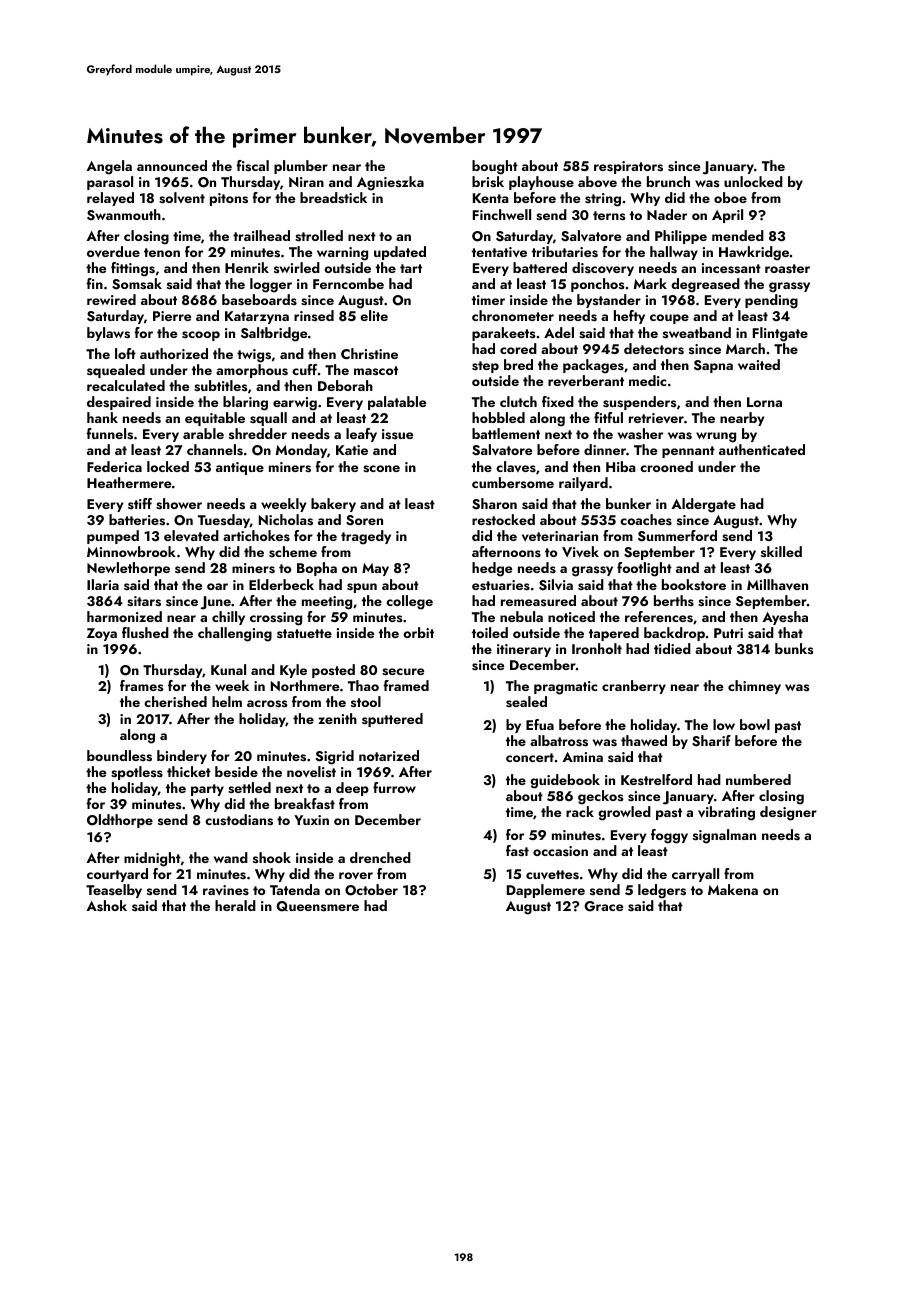 The width and height of the image is (908, 1316). I want to click on Kyle, so click(293, 671).
